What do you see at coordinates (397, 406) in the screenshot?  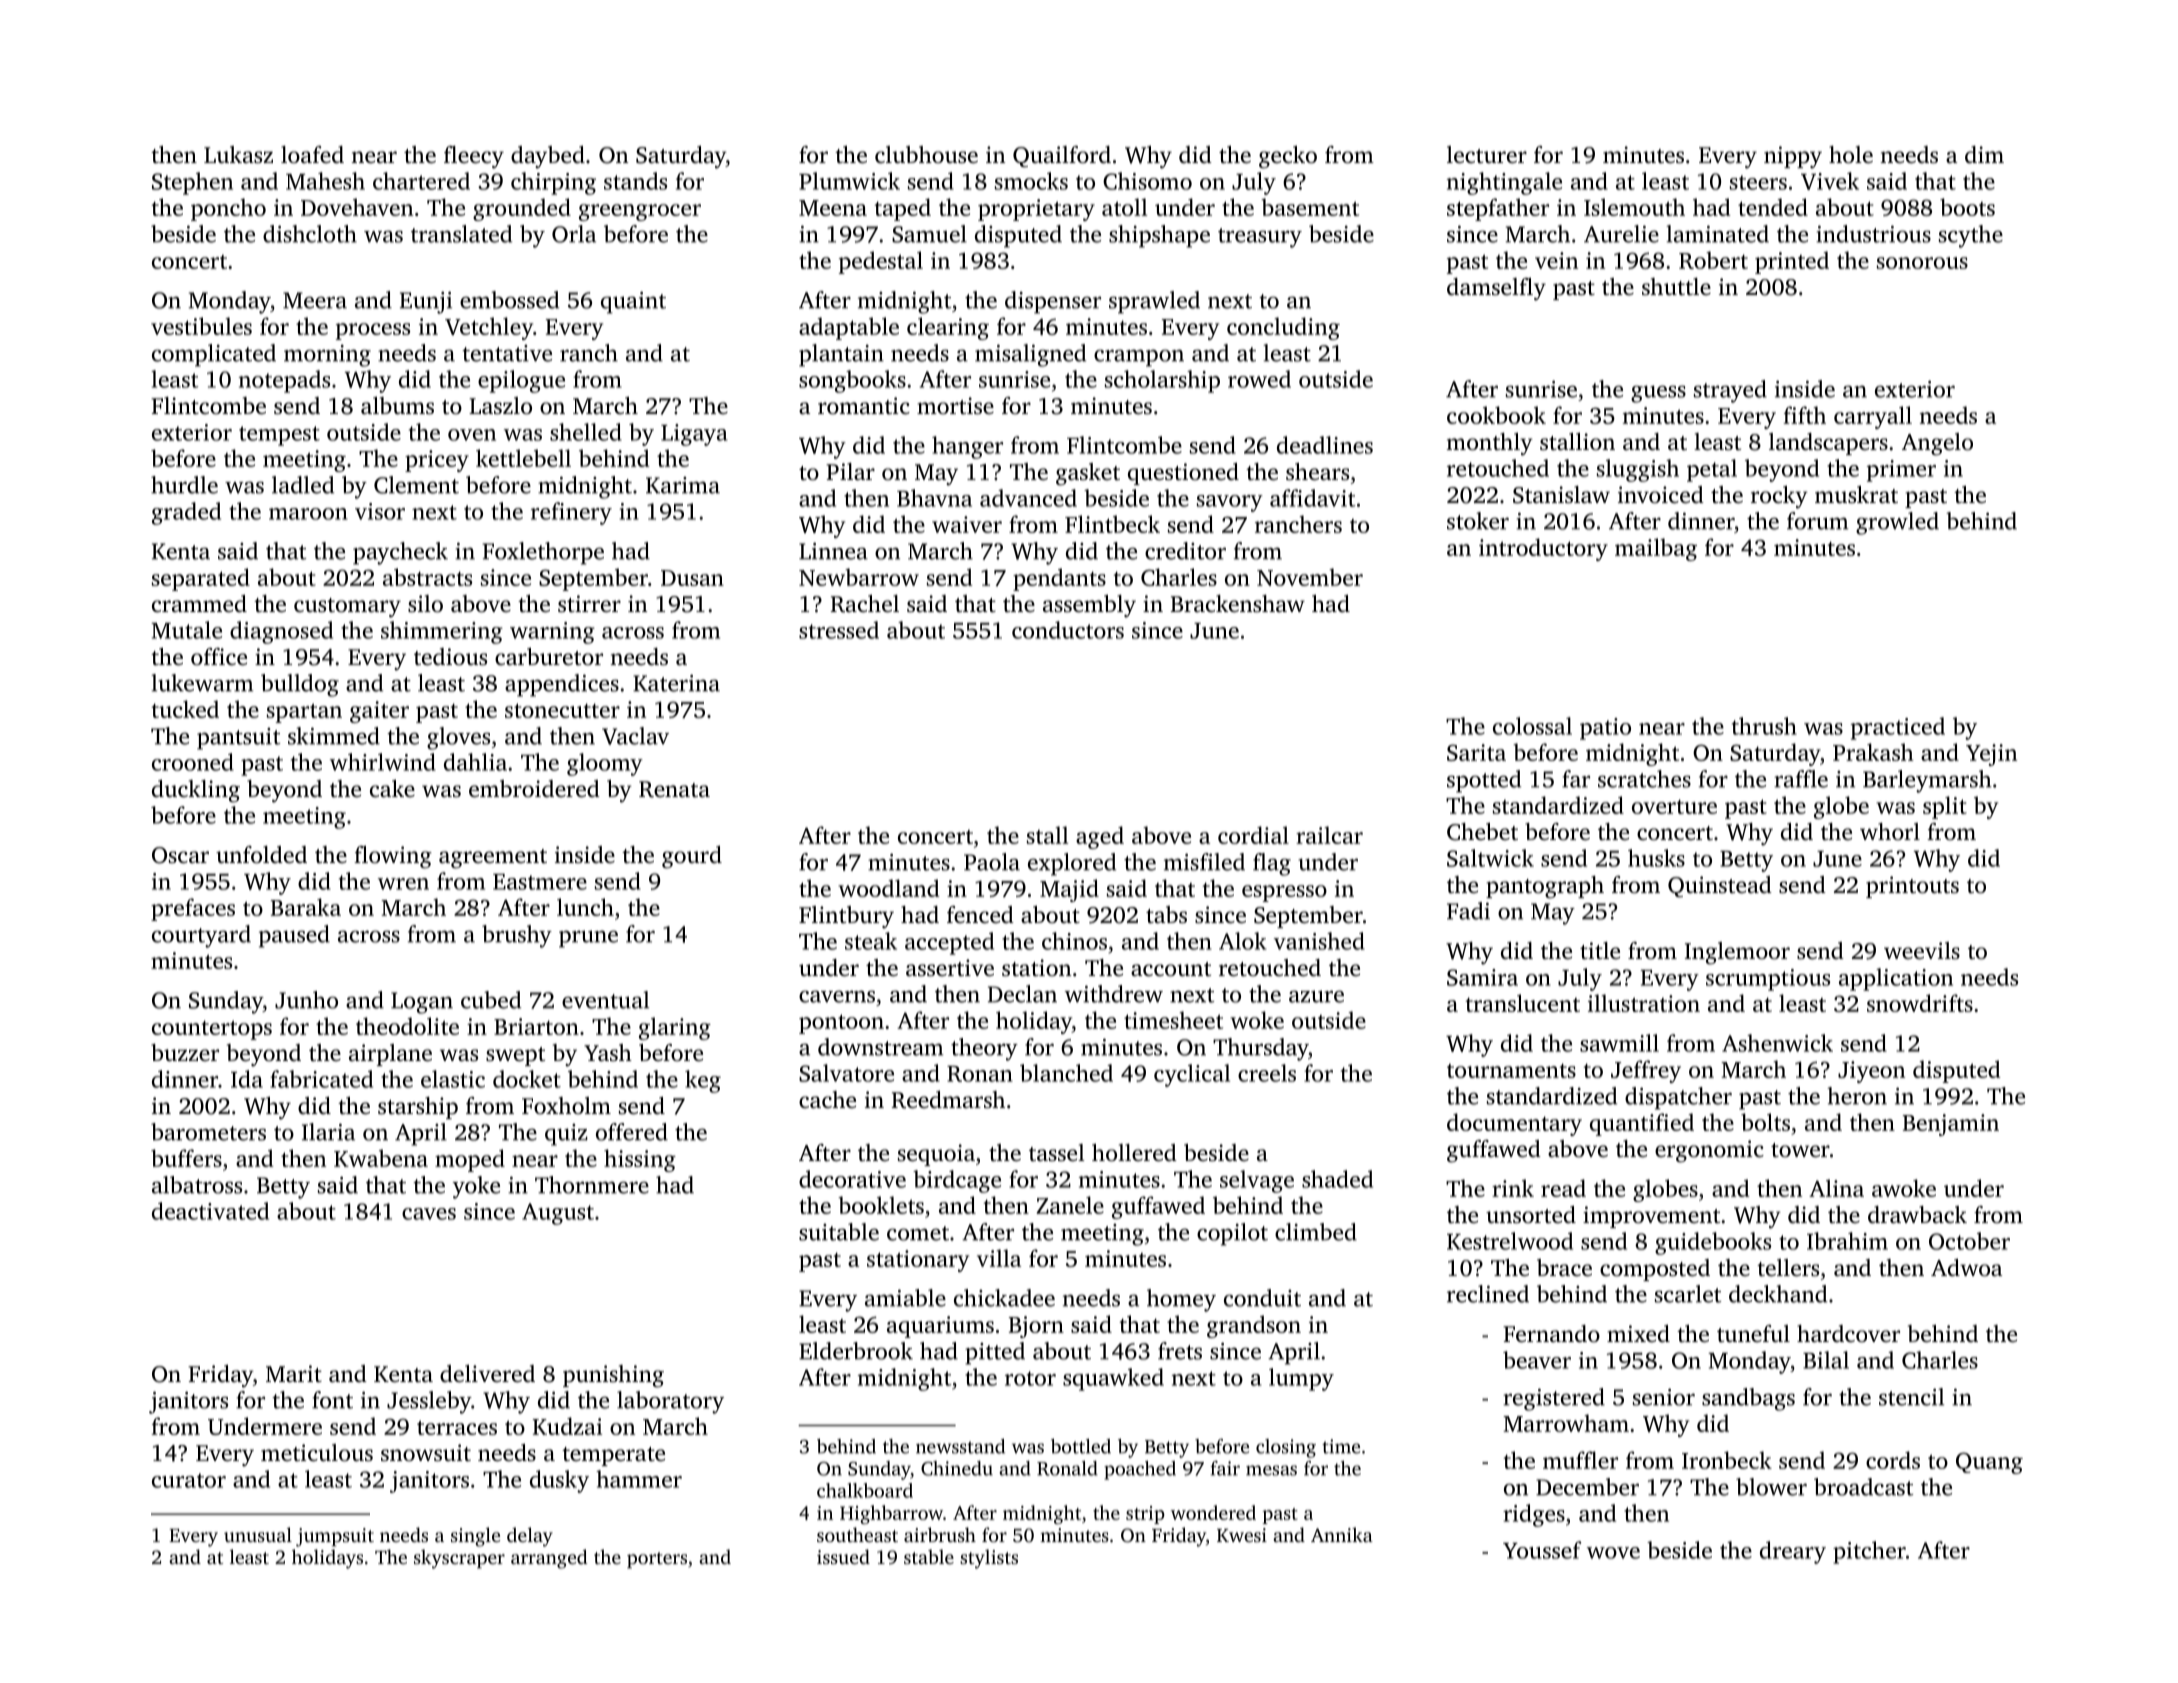 I see `albums` at bounding box center [397, 406].
